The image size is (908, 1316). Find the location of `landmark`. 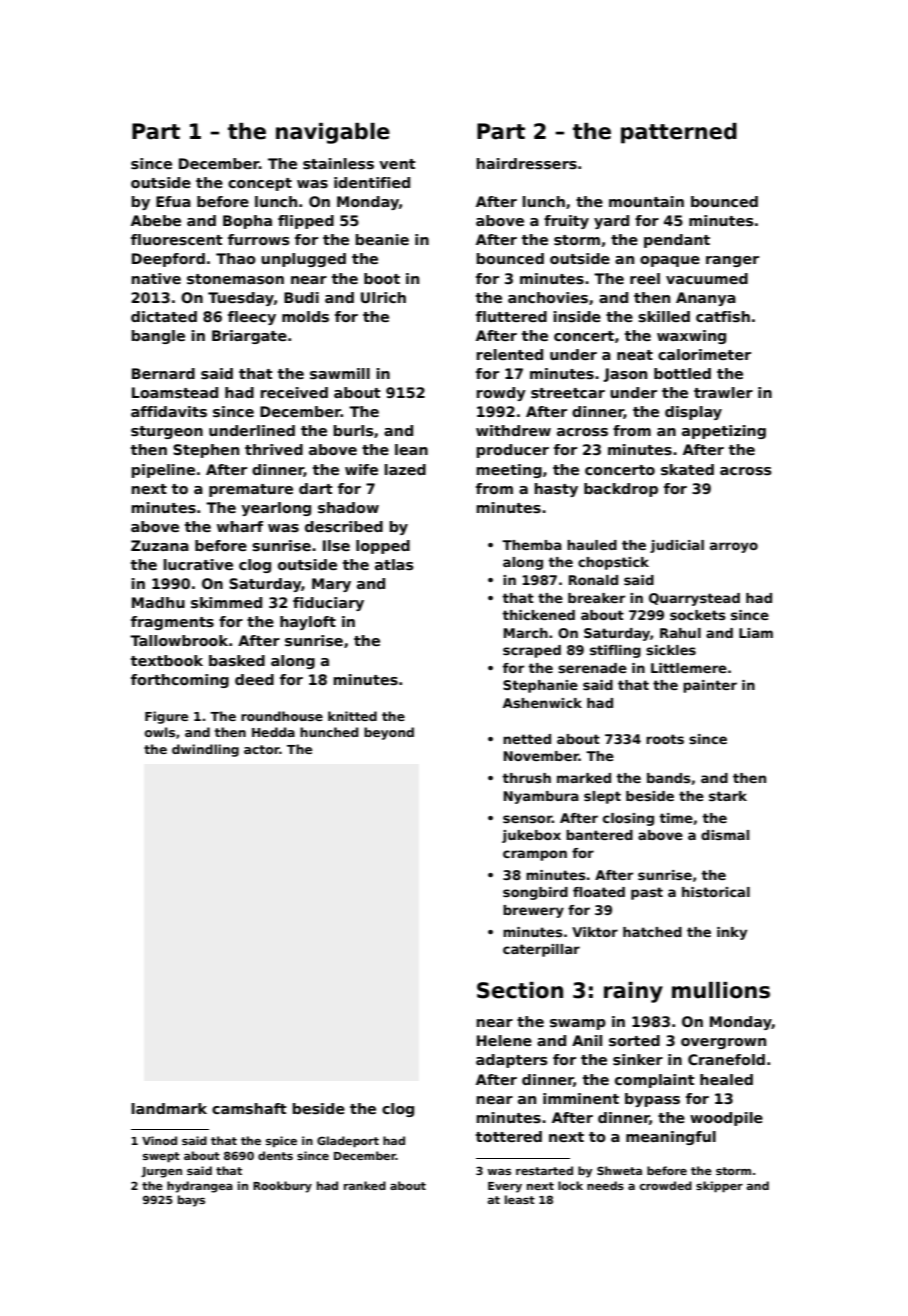

landmark is located at coordinates (169, 1108).
